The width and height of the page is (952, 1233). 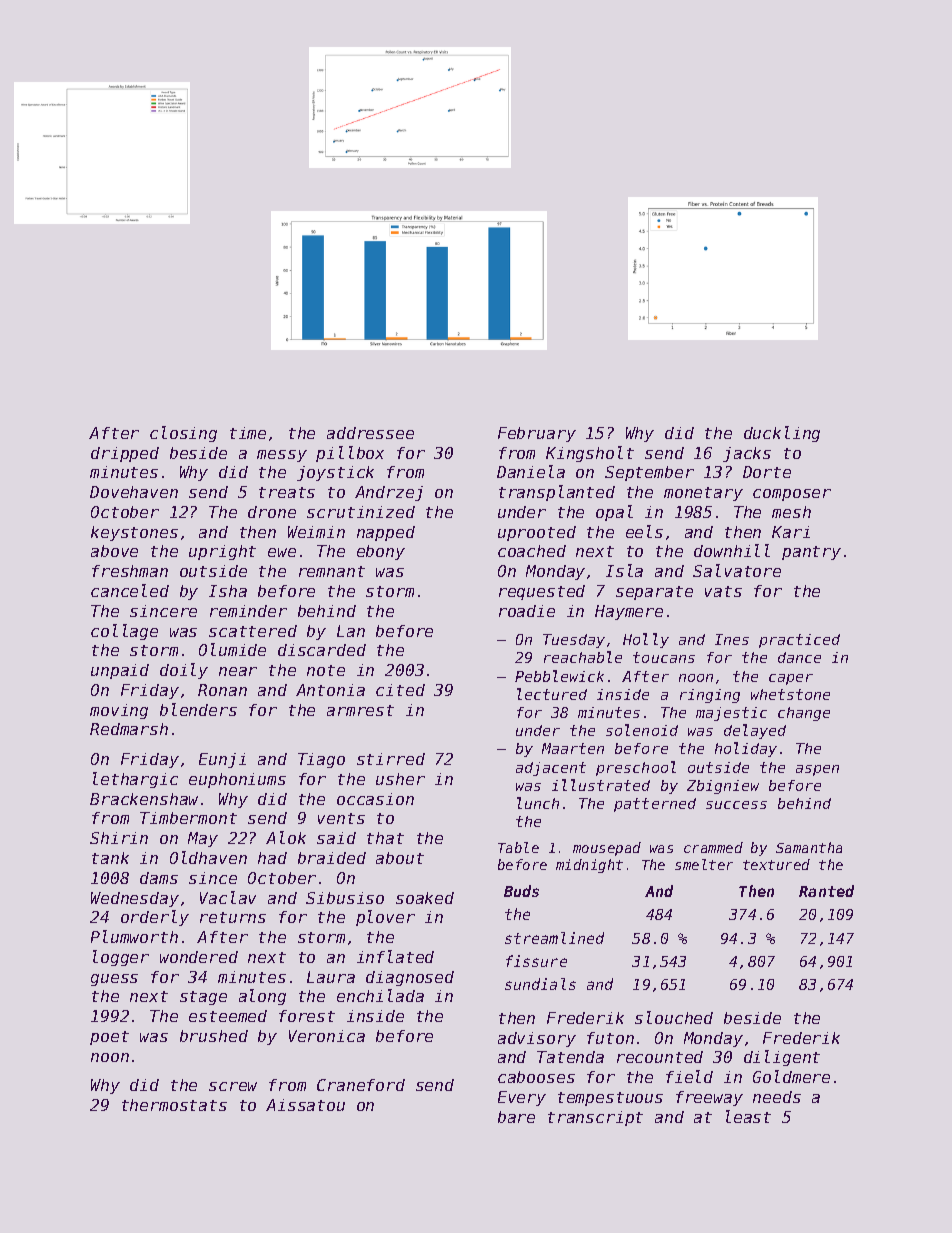 I want to click on Daniela, so click(x=531, y=471).
